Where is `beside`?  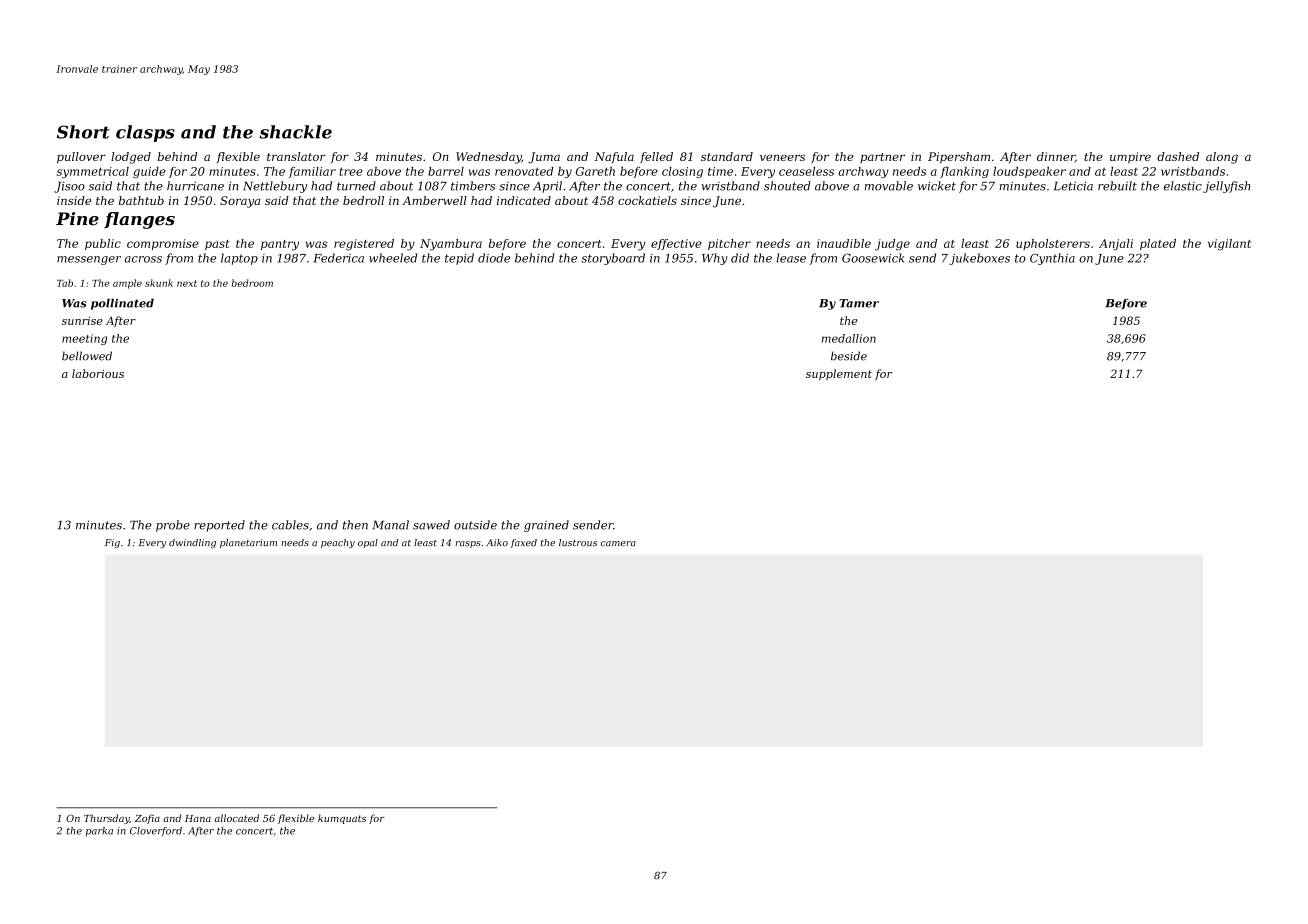
beside is located at coordinates (849, 356).
